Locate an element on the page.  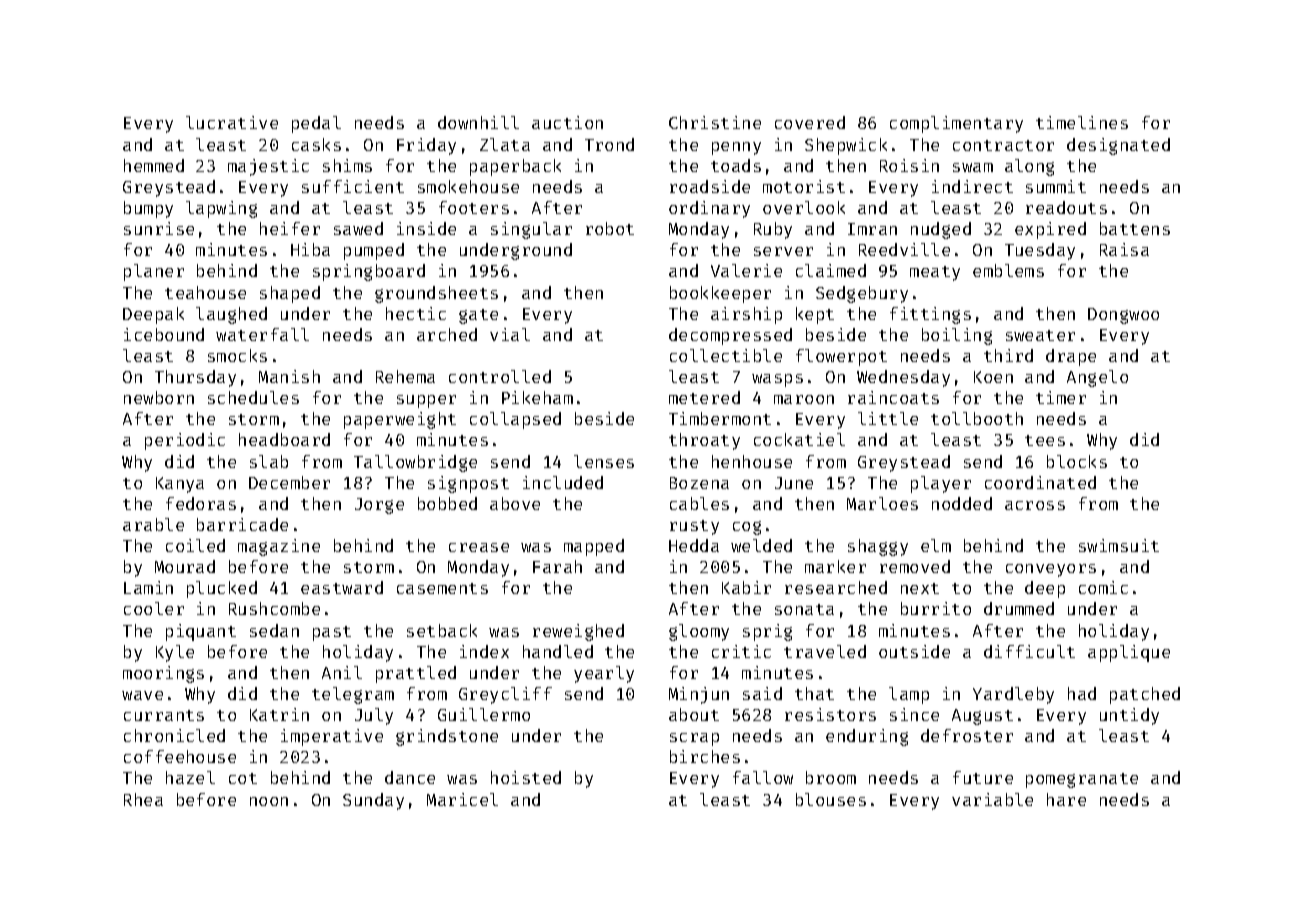
variable is located at coordinates (992, 799).
